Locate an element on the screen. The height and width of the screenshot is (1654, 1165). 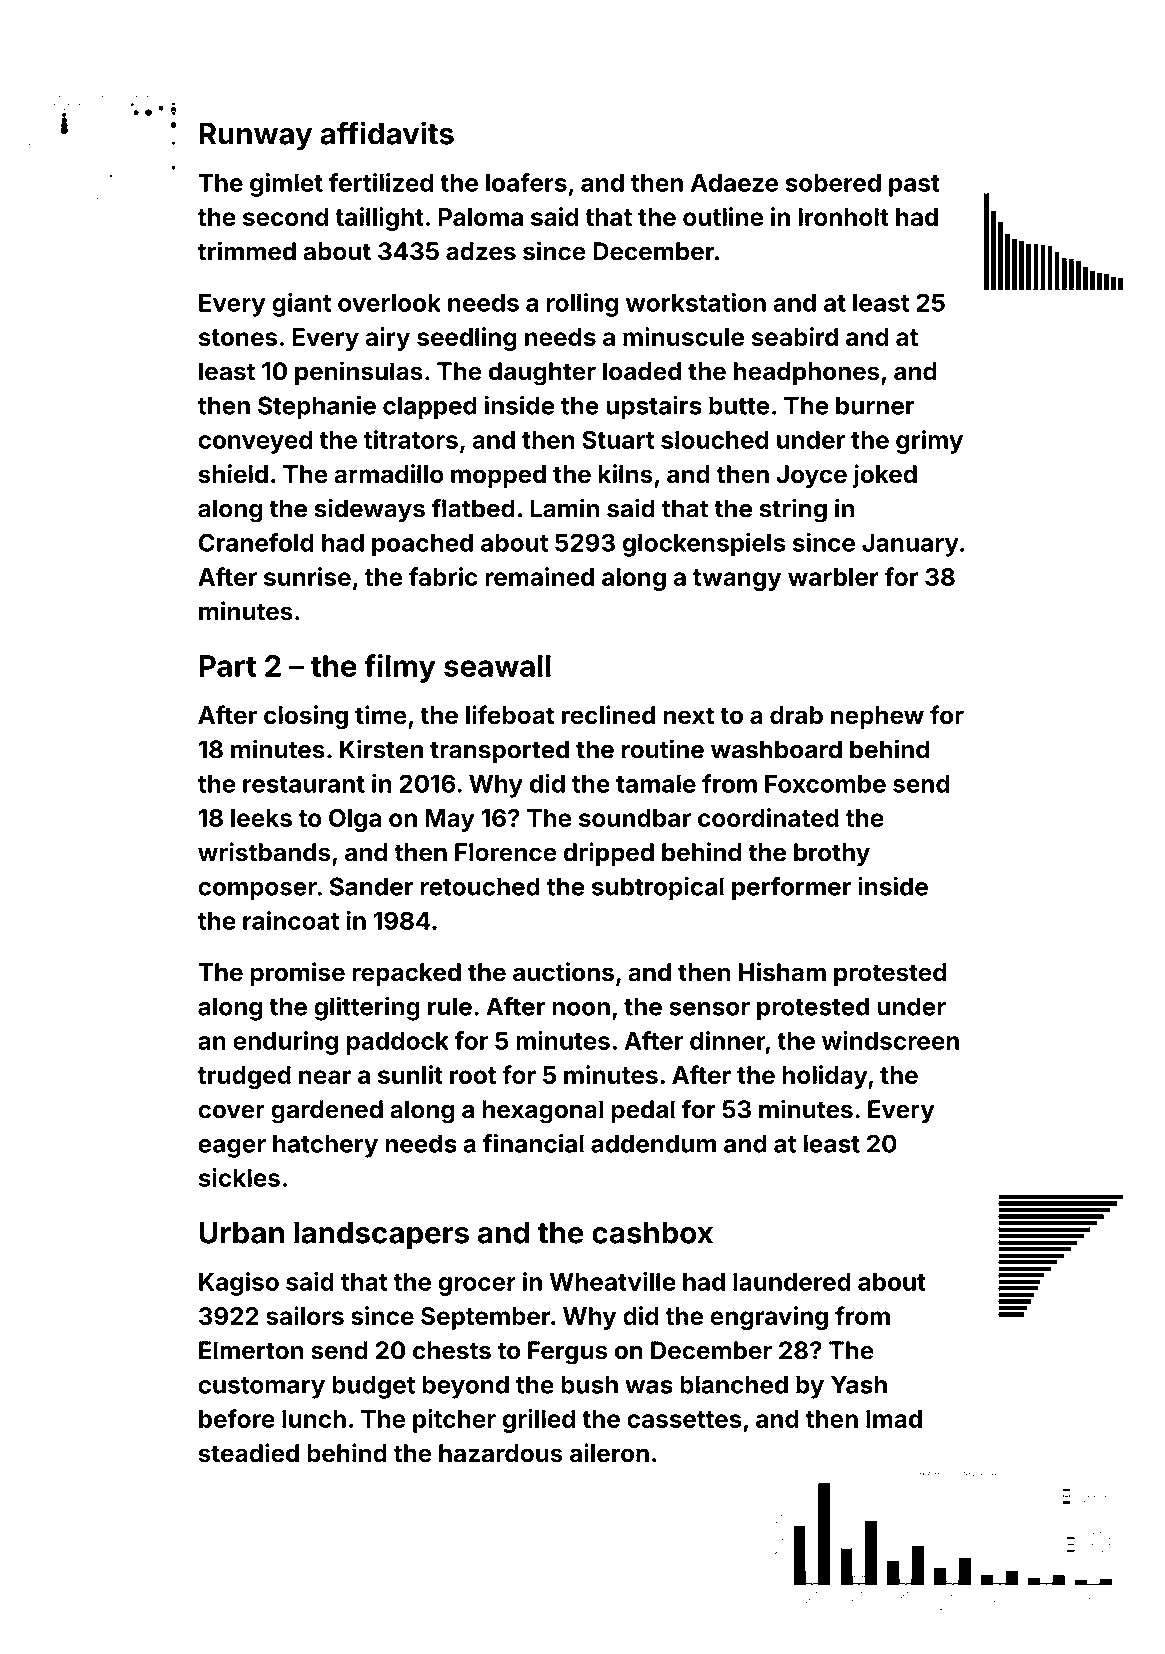
hazardous is located at coordinates (501, 1453).
